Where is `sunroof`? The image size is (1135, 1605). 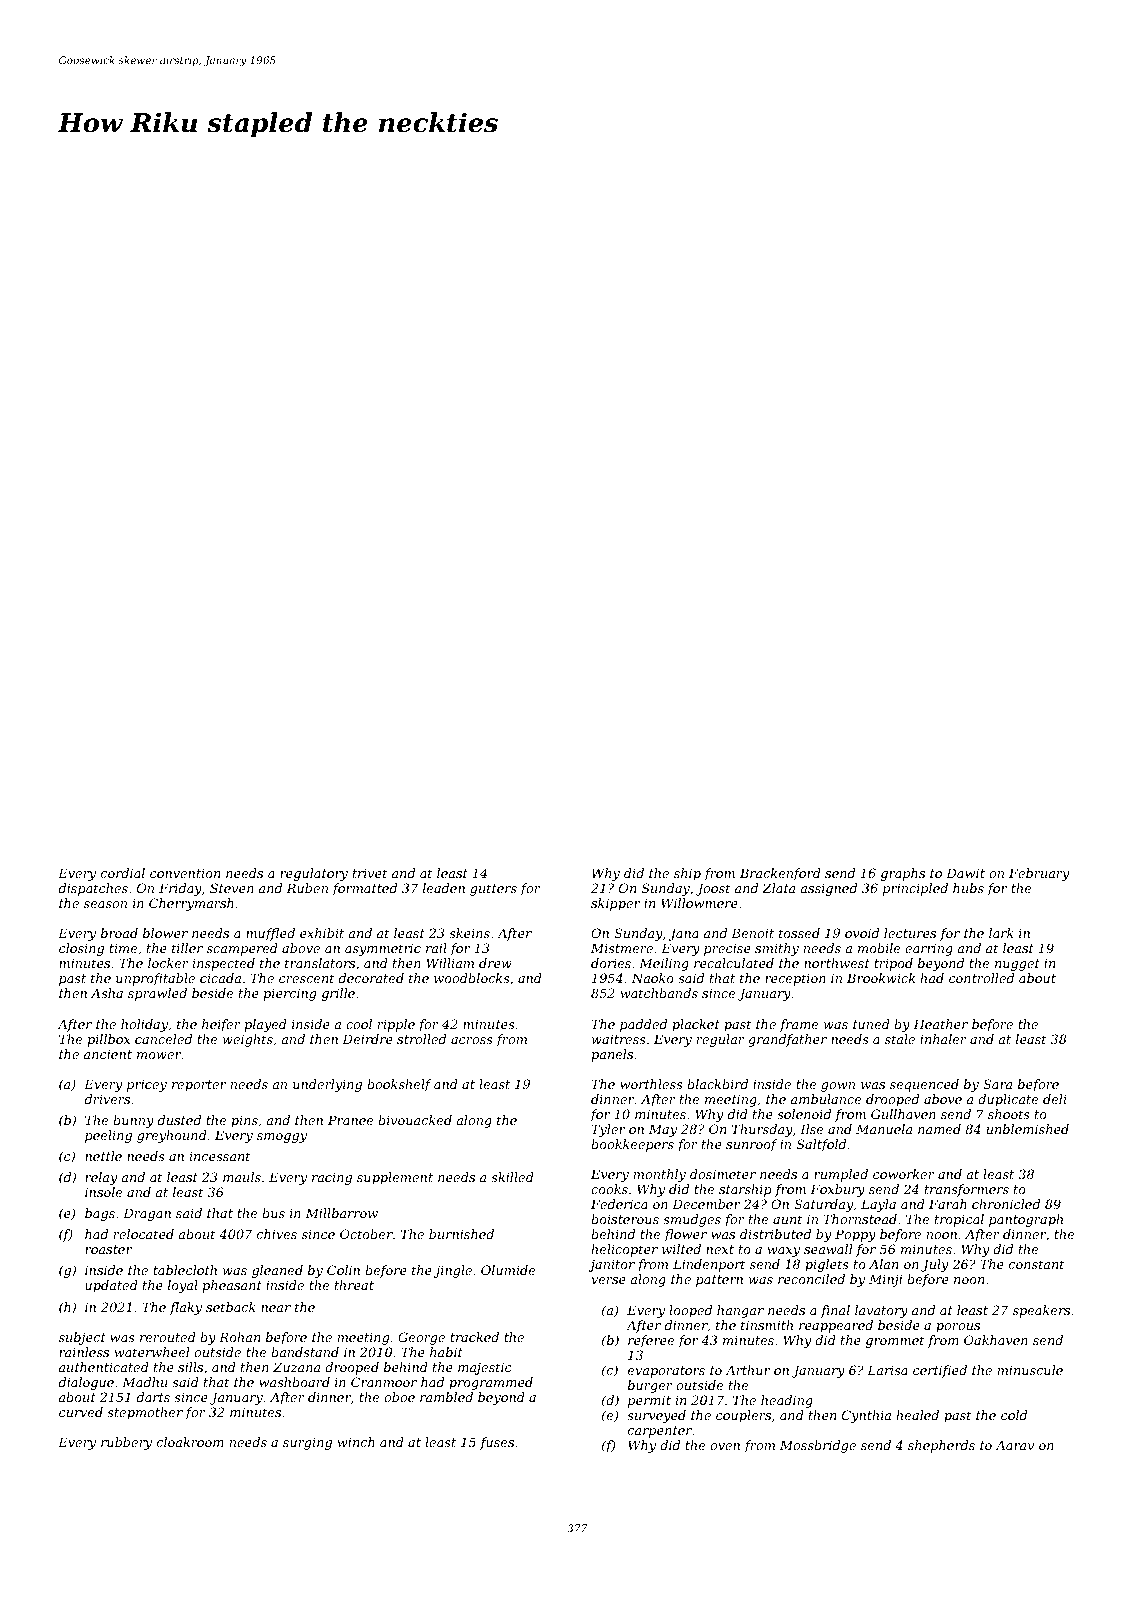 sunroof is located at coordinates (752, 1145).
